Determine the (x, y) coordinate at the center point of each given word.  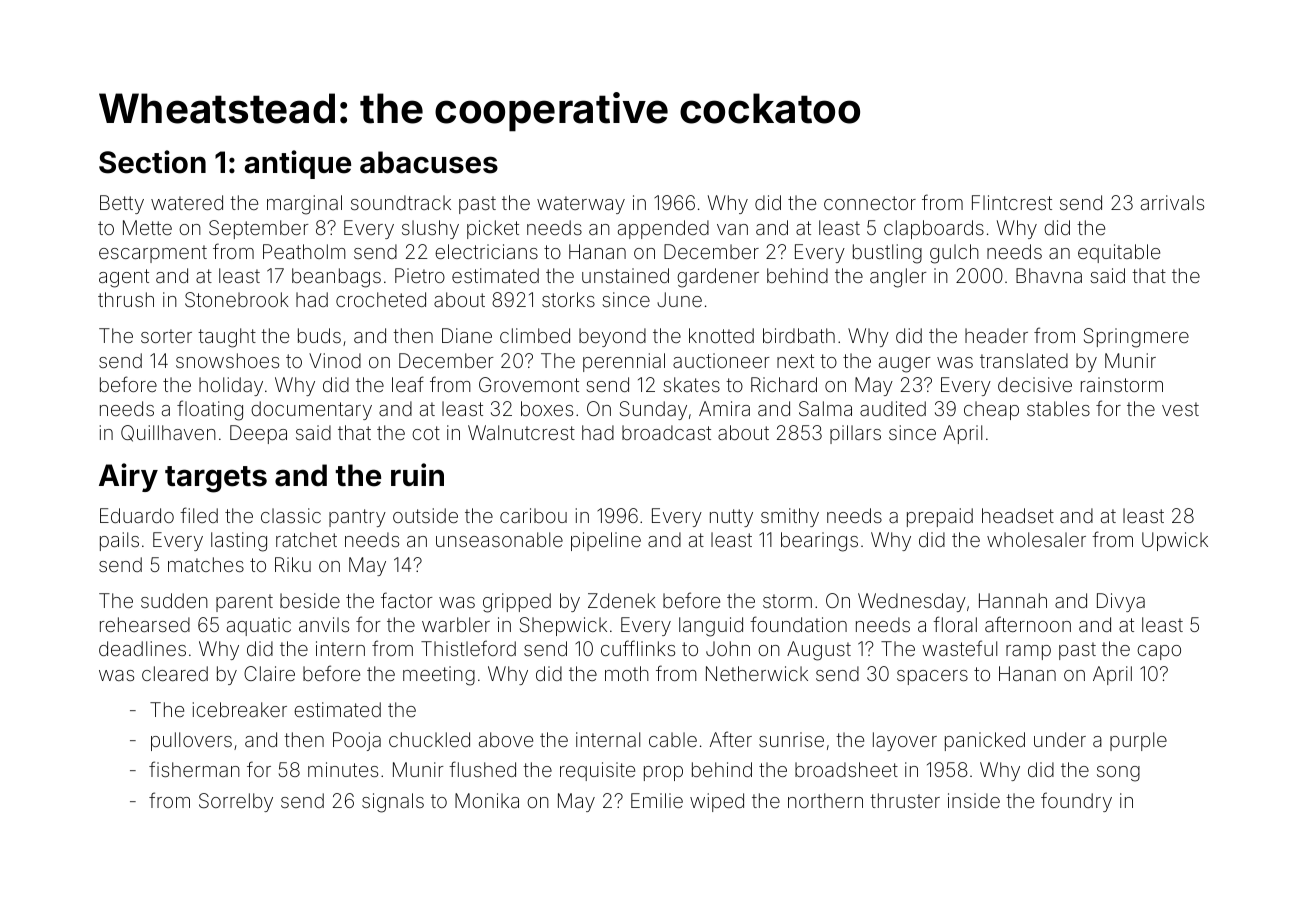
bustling (887, 254)
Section (152, 162)
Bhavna (1049, 275)
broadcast (666, 432)
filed (199, 515)
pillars (855, 434)
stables (1058, 408)
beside (310, 600)
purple (1138, 741)
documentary (311, 410)
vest (1180, 409)
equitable (1119, 253)
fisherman (194, 769)
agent (124, 278)
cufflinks (638, 648)
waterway (581, 205)
